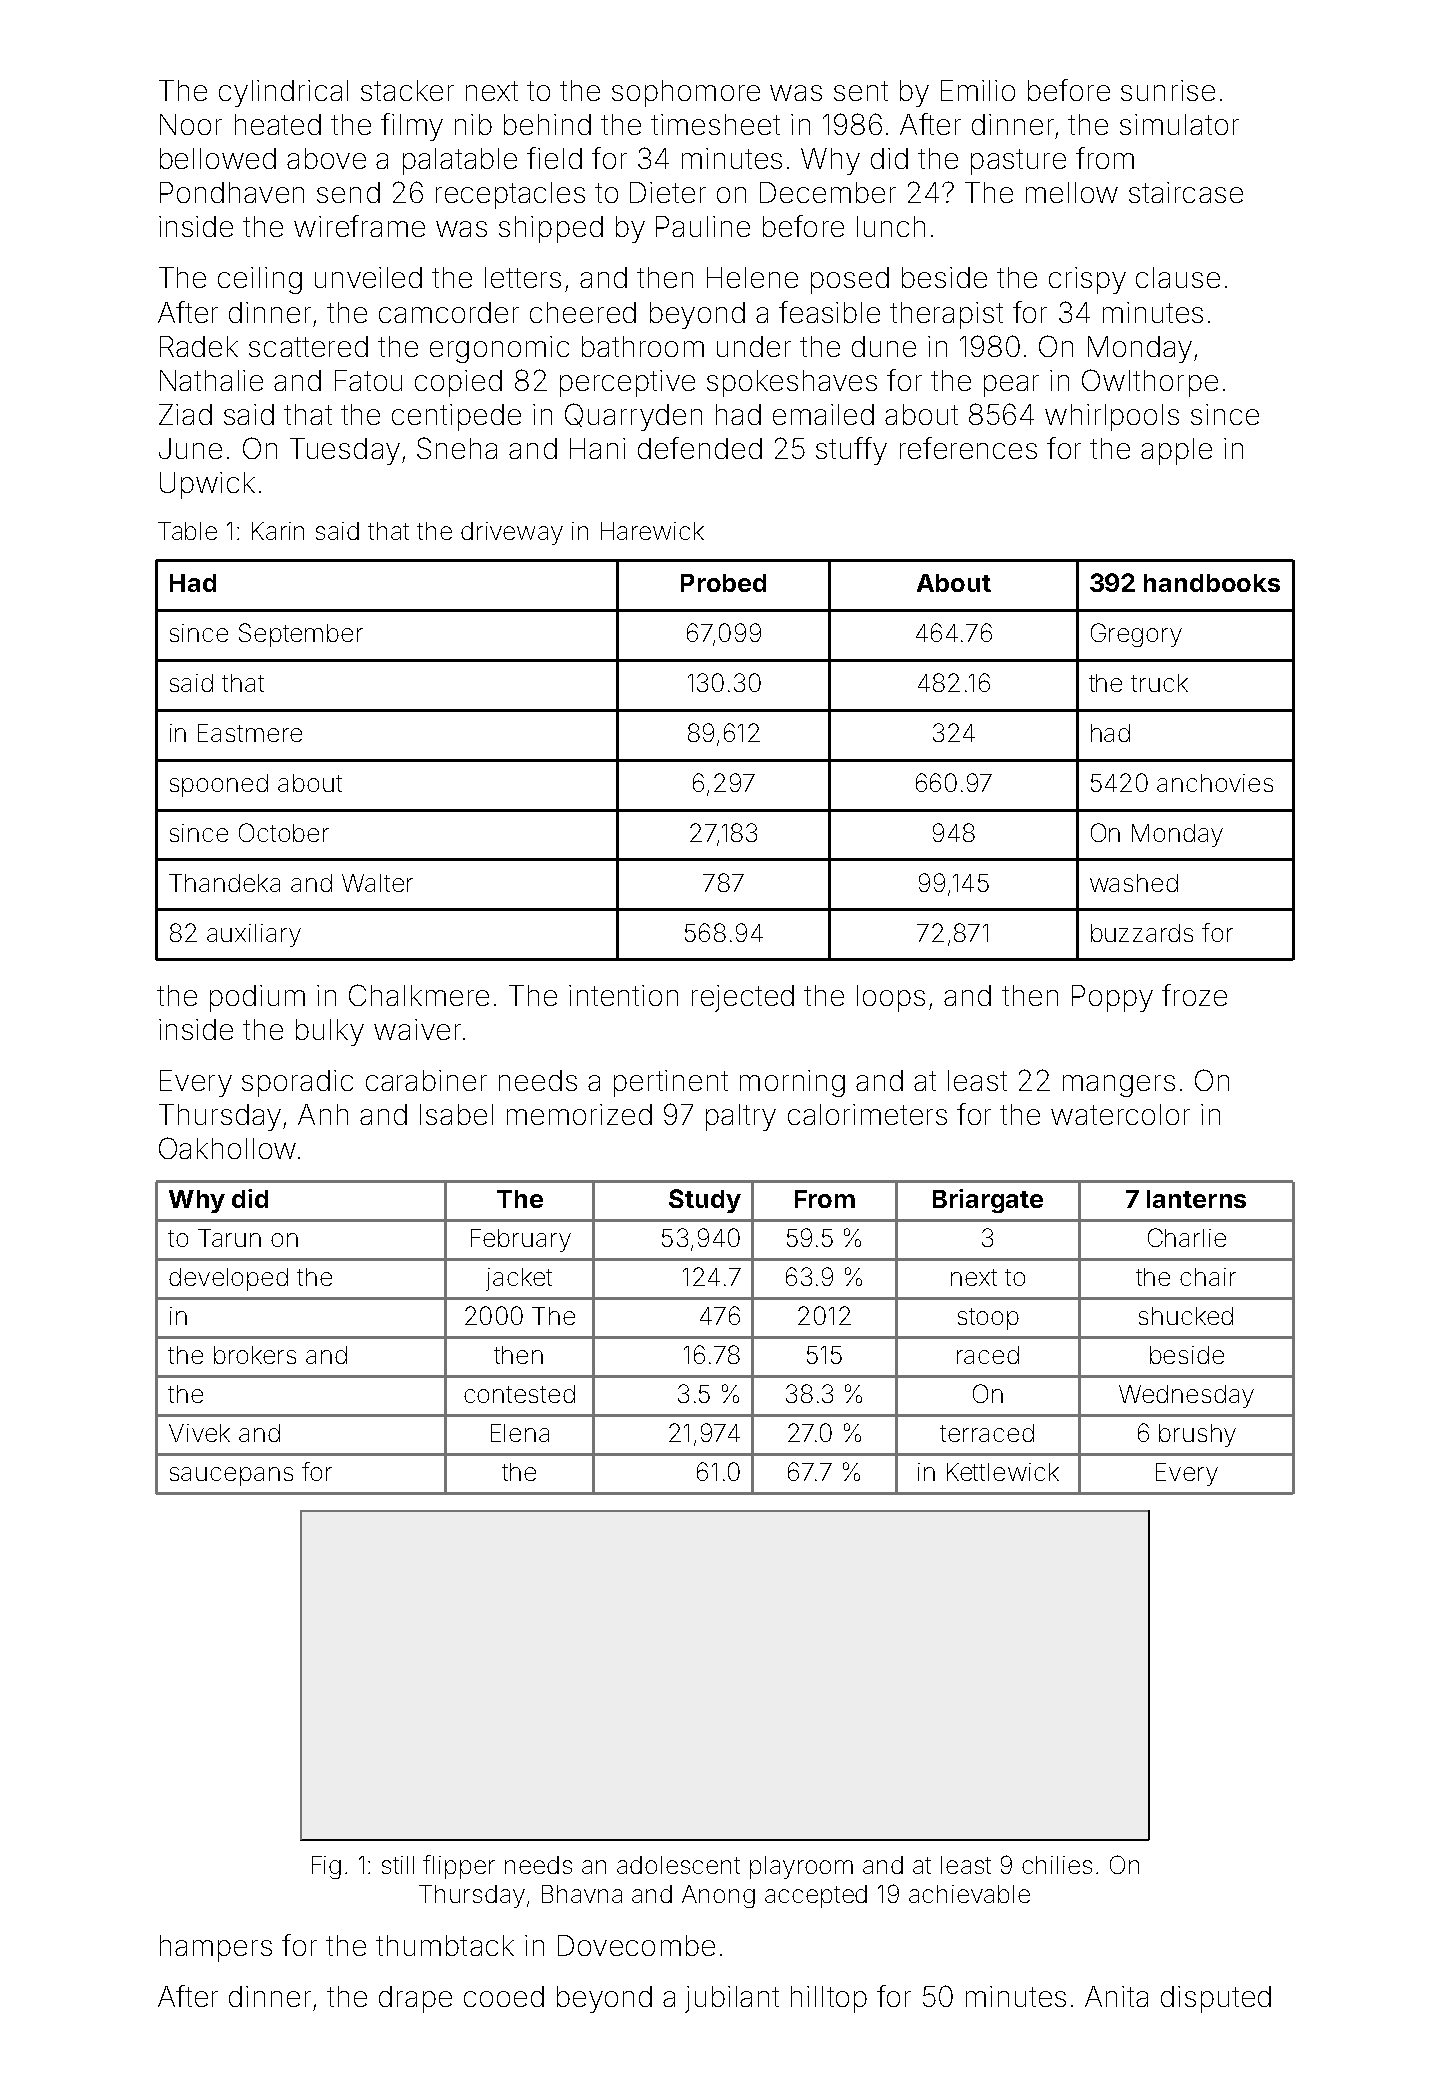  What do you see at coordinates (407, 90) in the image?
I see `stacker` at bounding box center [407, 90].
